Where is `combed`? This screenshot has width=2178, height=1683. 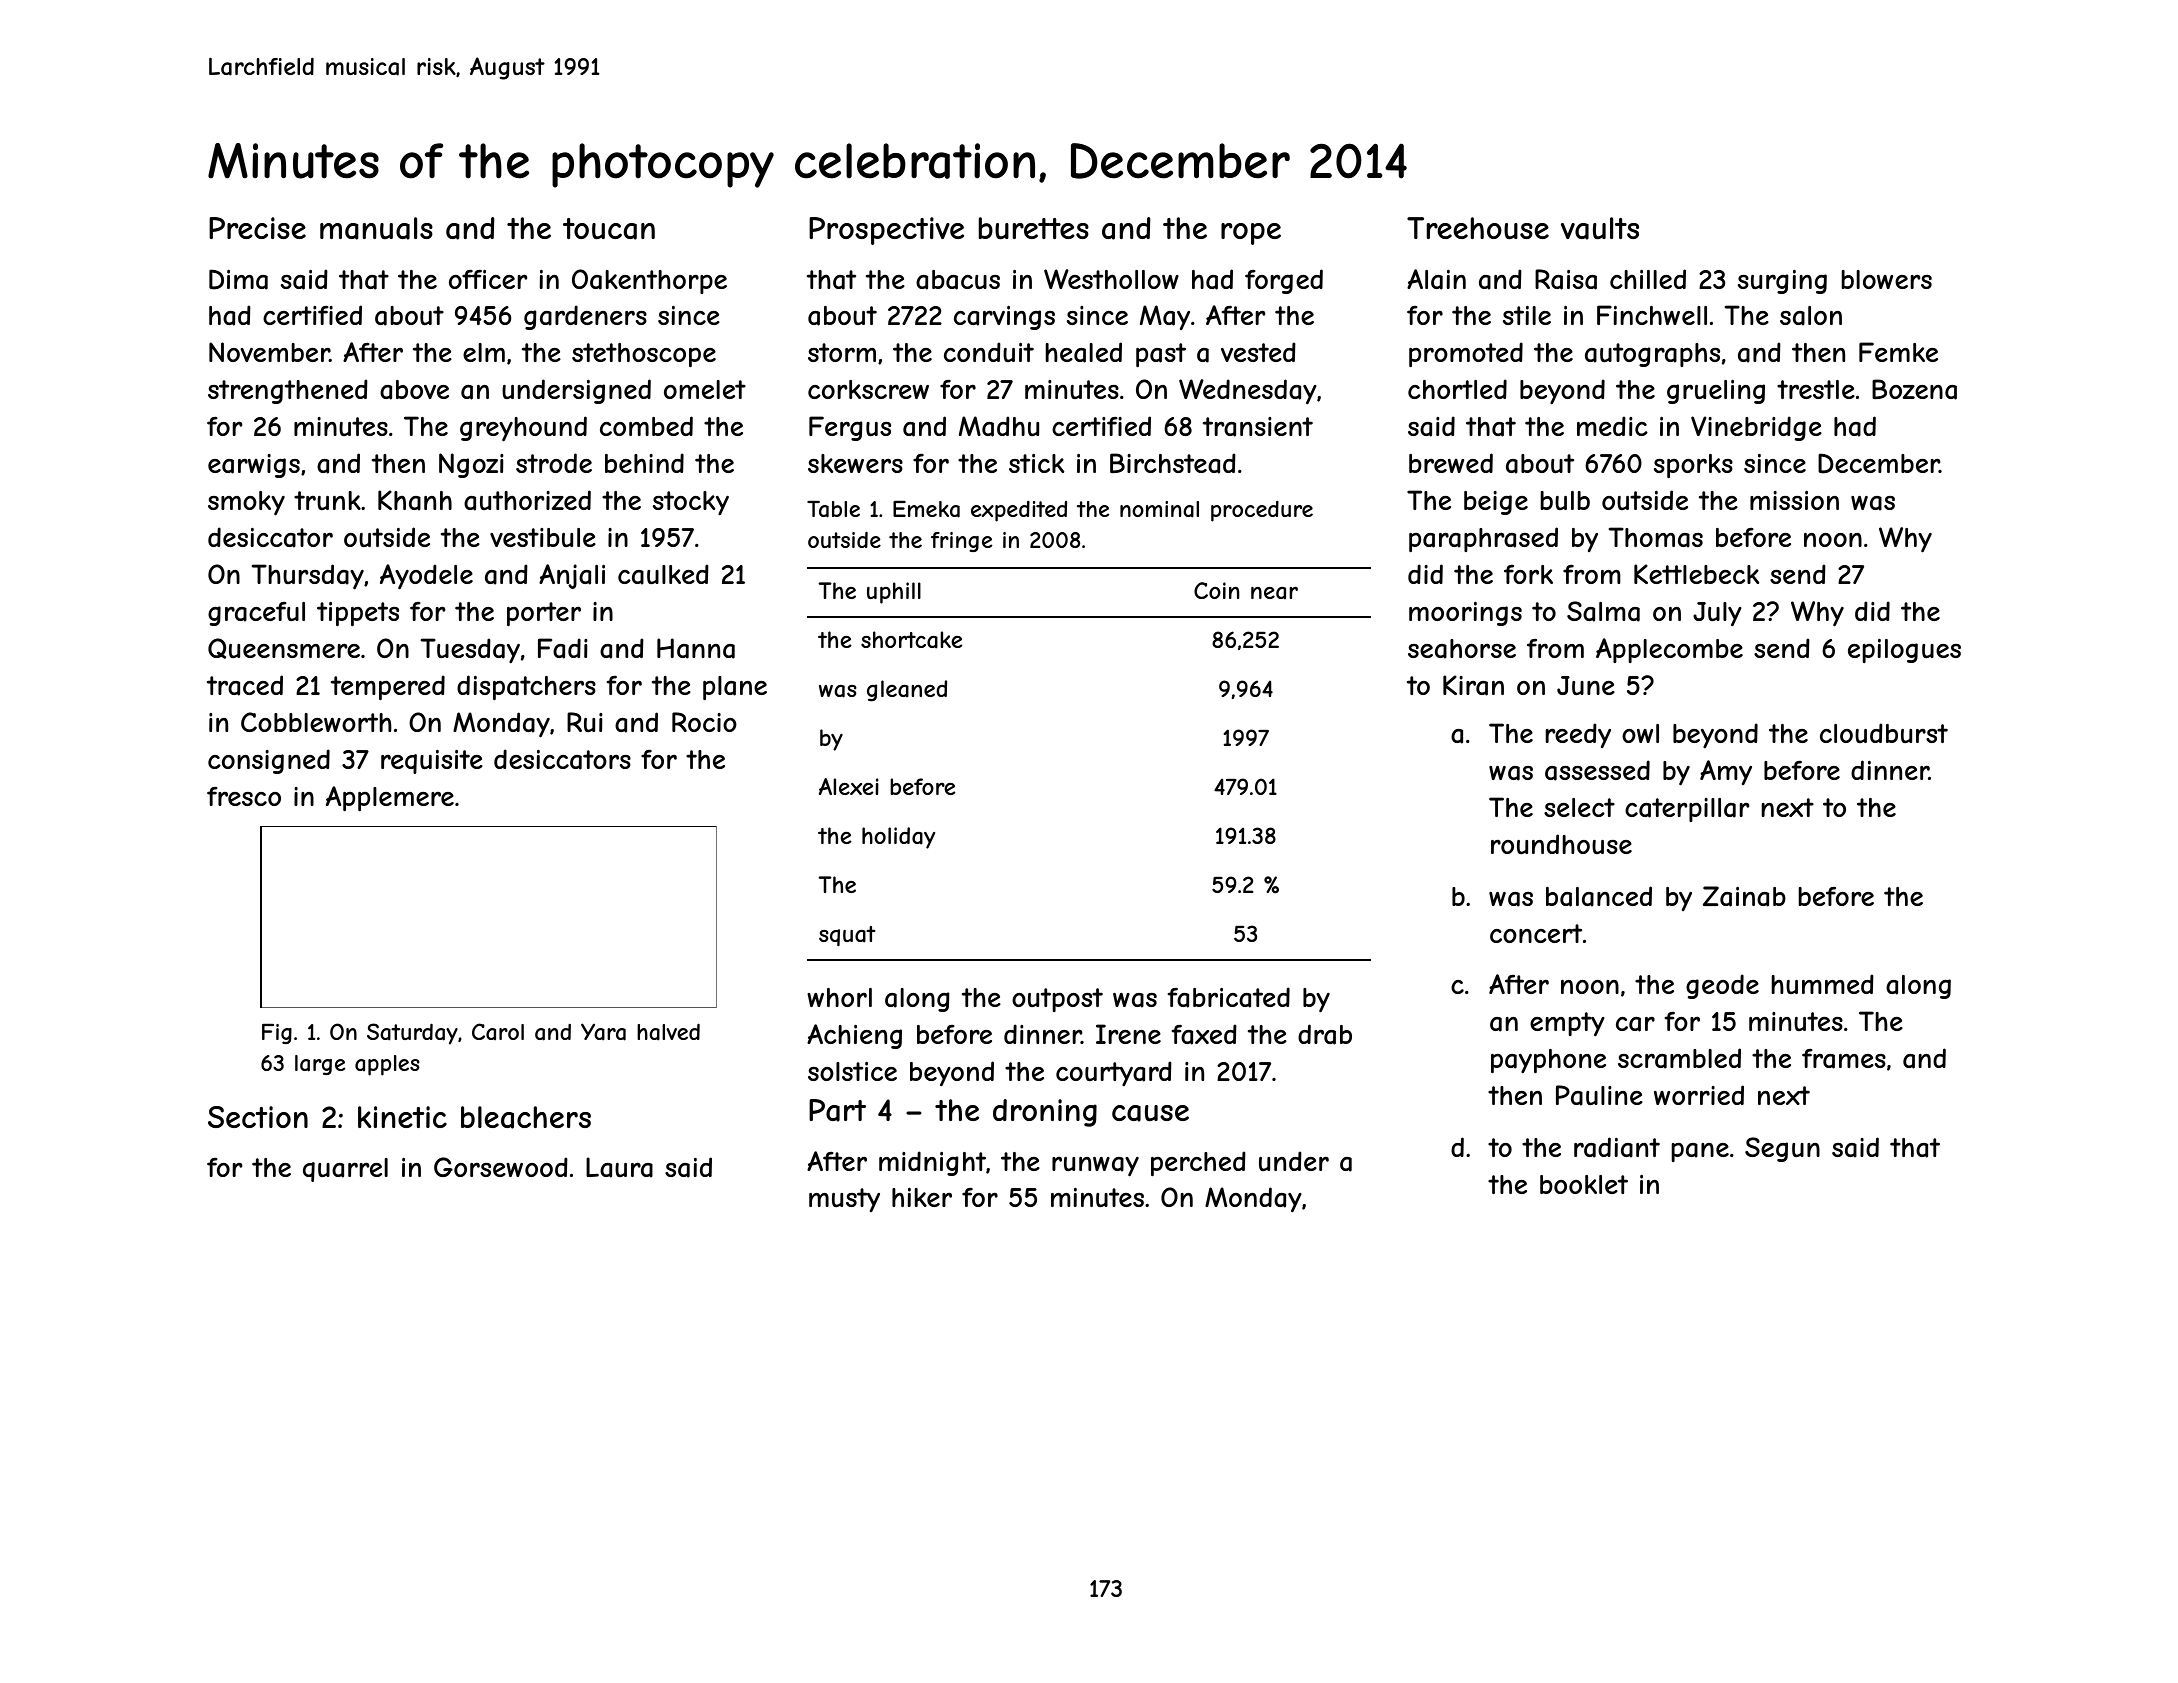
combed is located at coordinates (646, 426).
